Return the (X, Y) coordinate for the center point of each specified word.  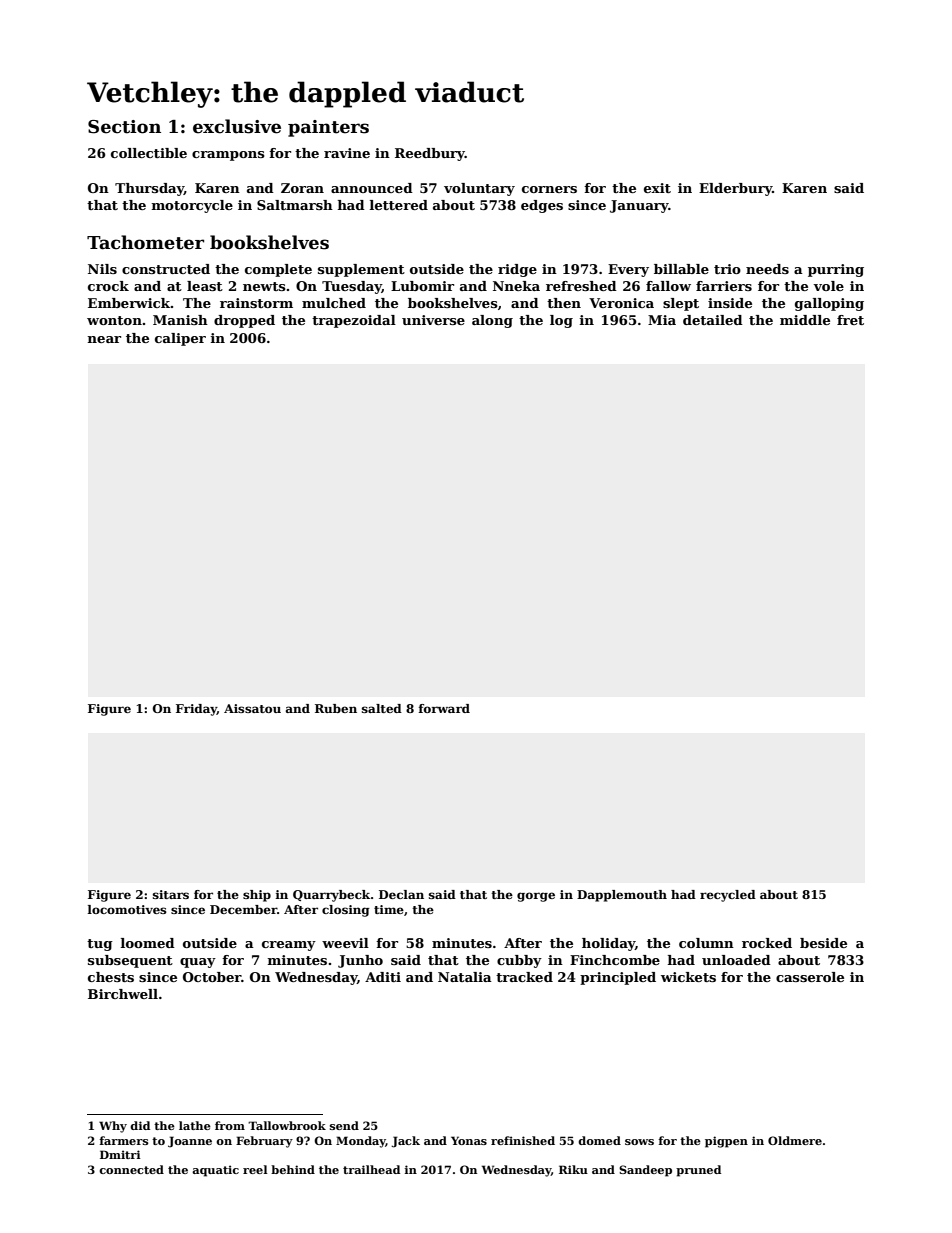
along (492, 321)
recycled (728, 896)
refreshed (581, 286)
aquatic (215, 1171)
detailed (713, 320)
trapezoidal (354, 321)
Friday (196, 710)
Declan (401, 894)
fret (850, 320)
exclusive (237, 126)
